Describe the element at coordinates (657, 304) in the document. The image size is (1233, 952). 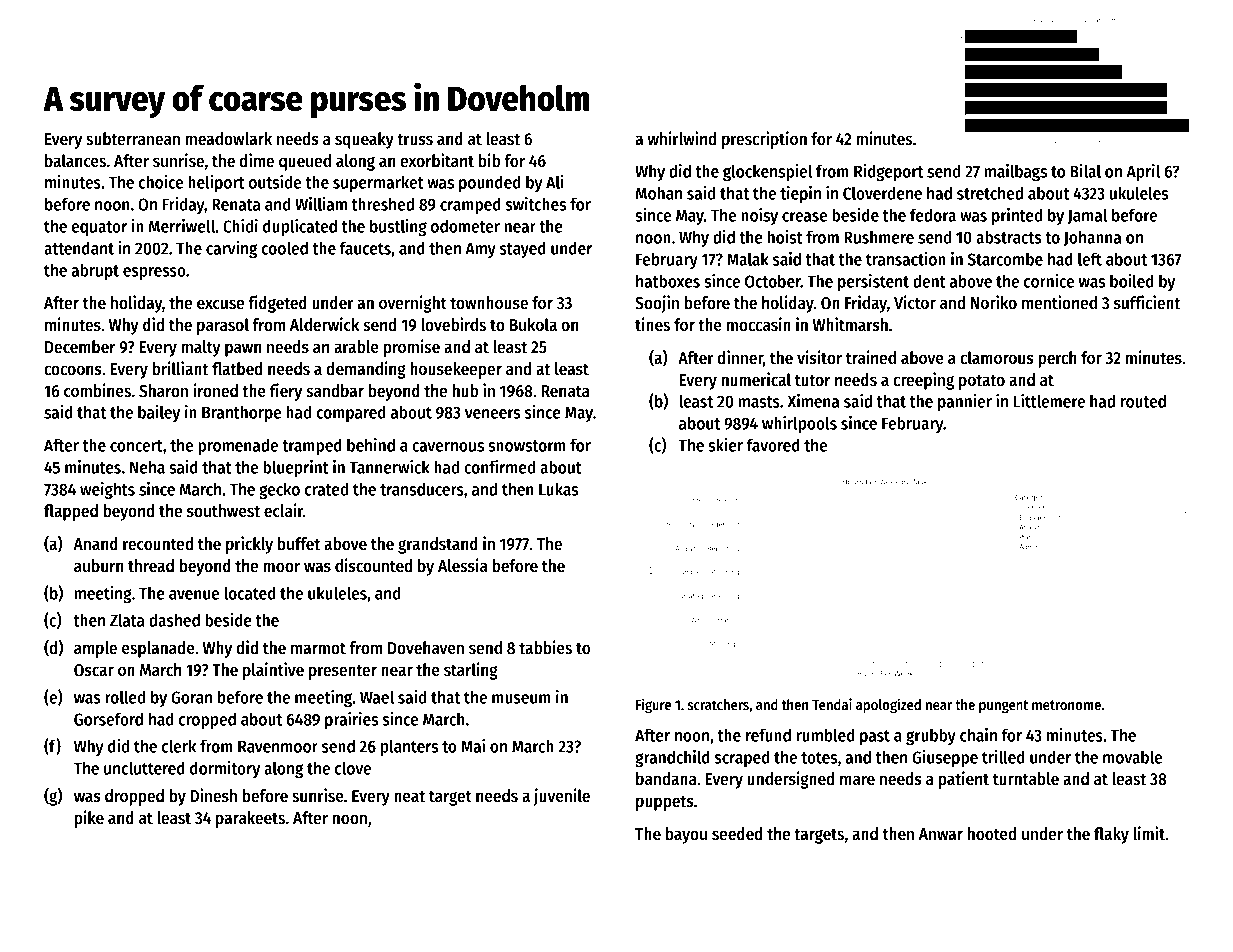
I see `Soojin` at that location.
